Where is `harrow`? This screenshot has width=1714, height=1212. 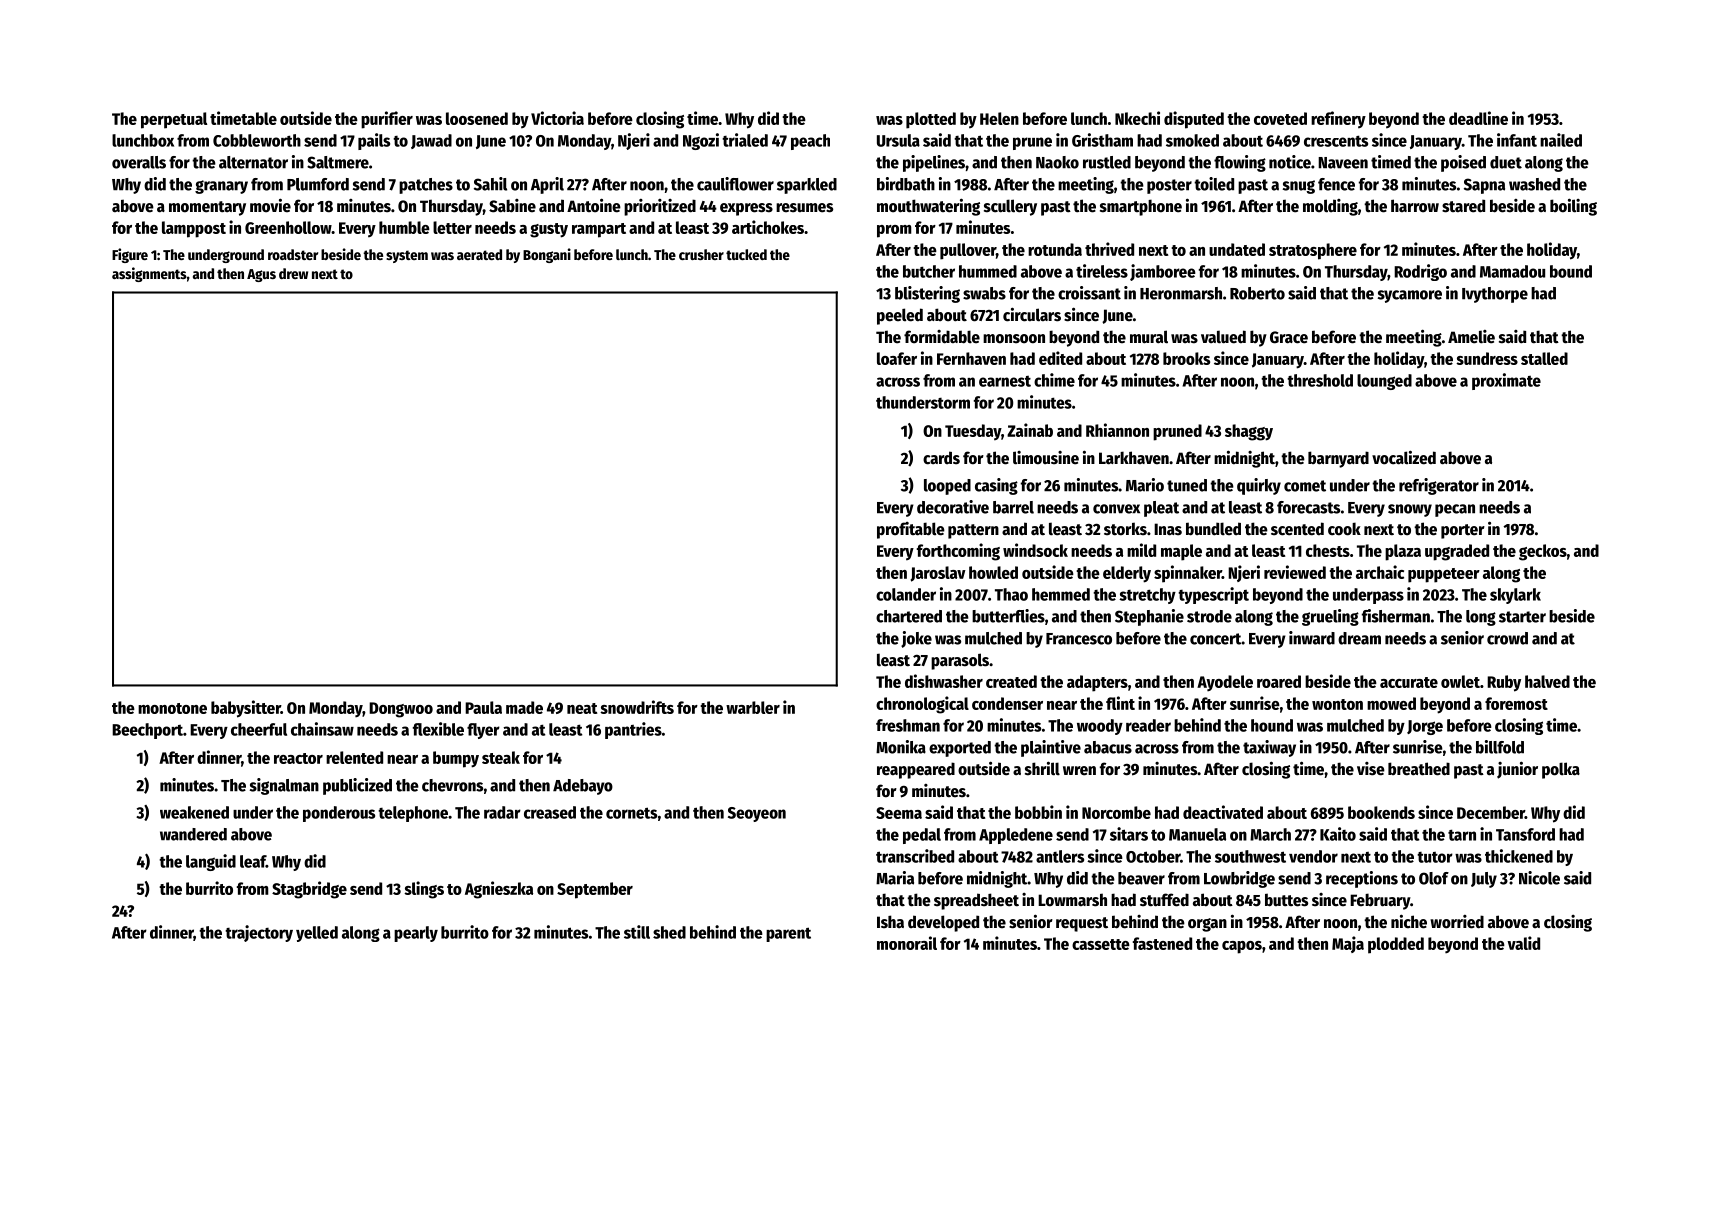
harrow is located at coordinates (1415, 206).
